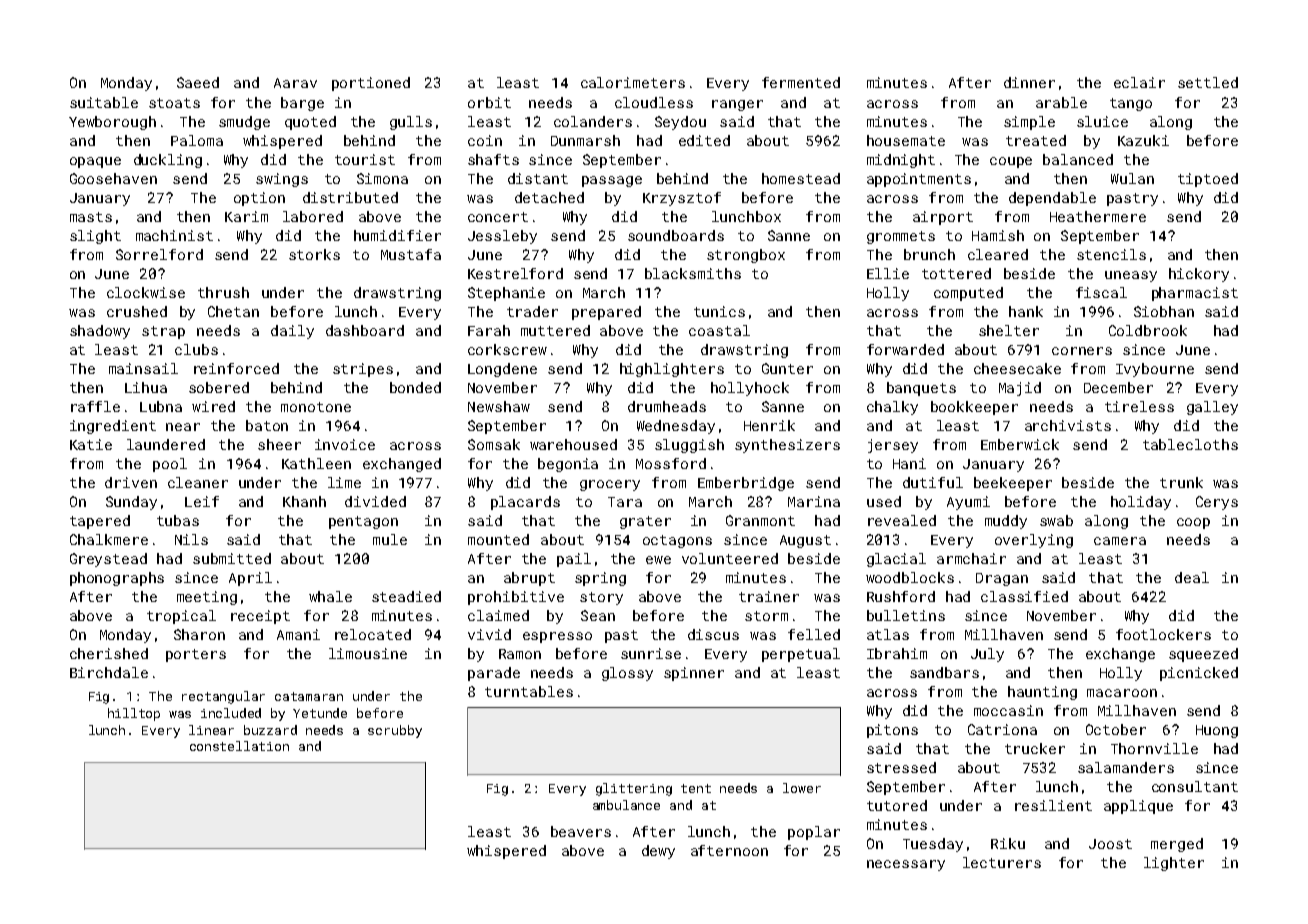  Describe the element at coordinates (555, 330) in the screenshot. I see `muttered` at that location.
